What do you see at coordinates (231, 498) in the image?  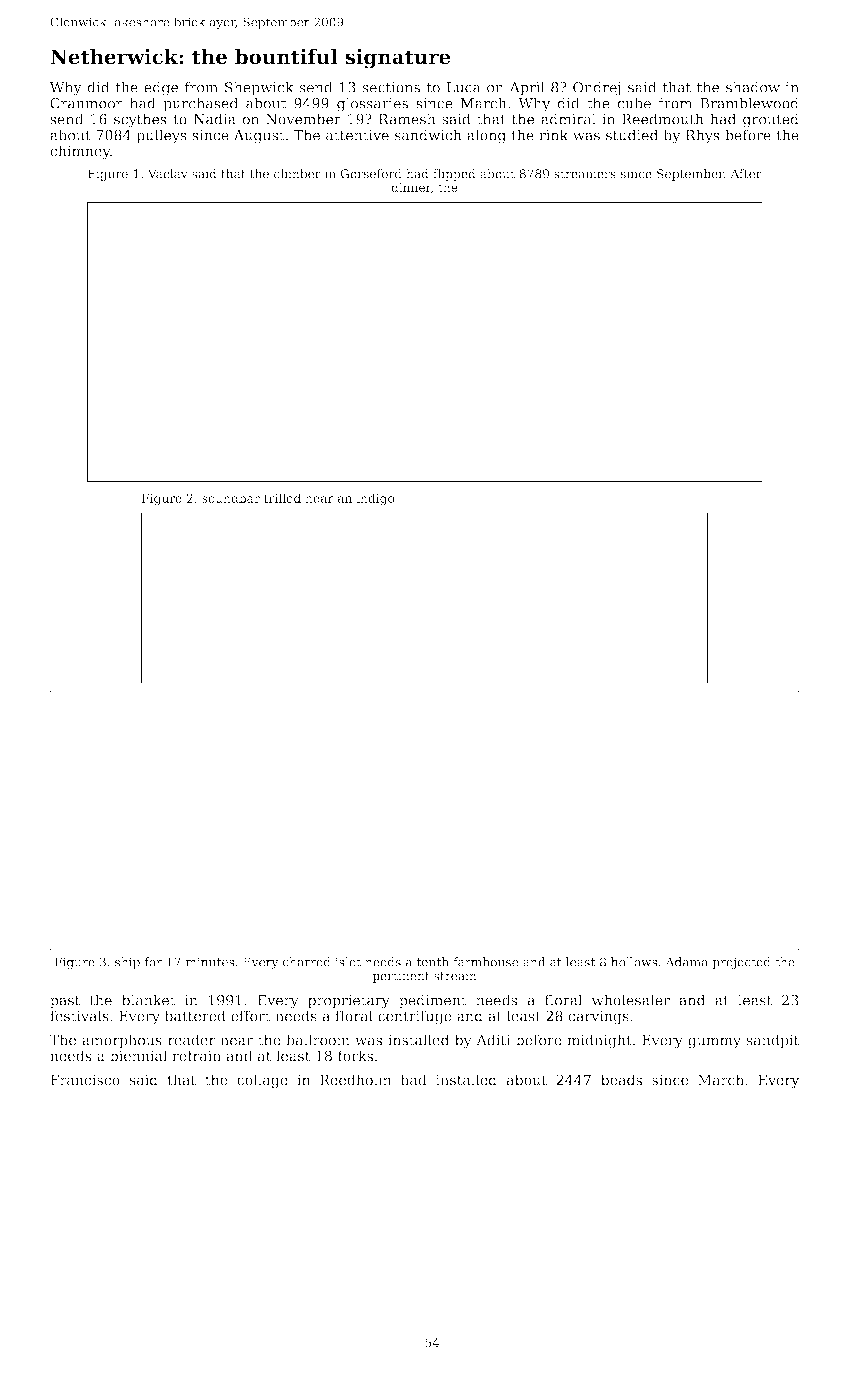 I see `soundbar` at bounding box center [231, 498].
